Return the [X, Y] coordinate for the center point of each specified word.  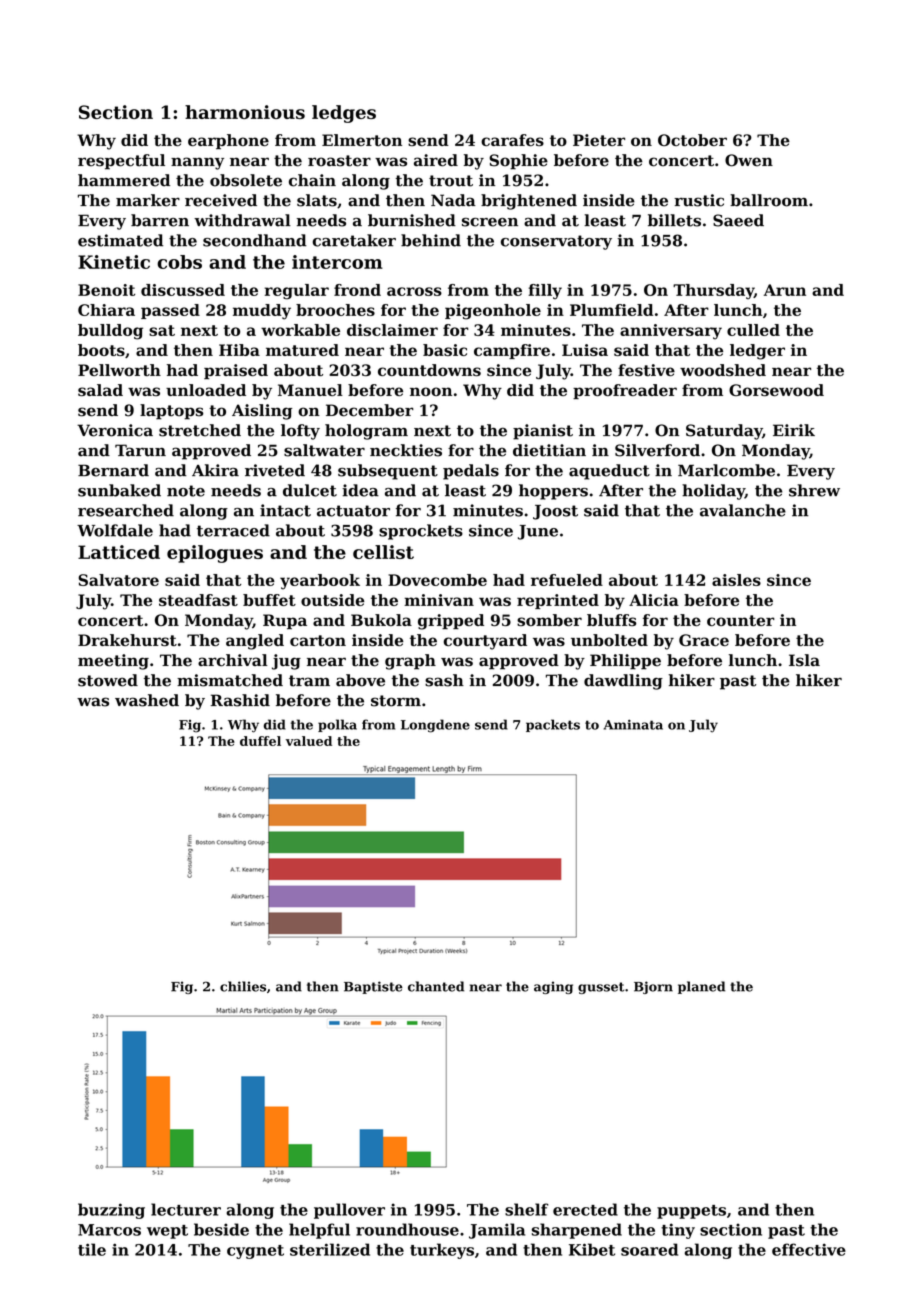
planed [701, 987]
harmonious [245, 112]
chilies [243, 986]
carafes [512, 140]
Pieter [599, 140]
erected [585, 1209]
